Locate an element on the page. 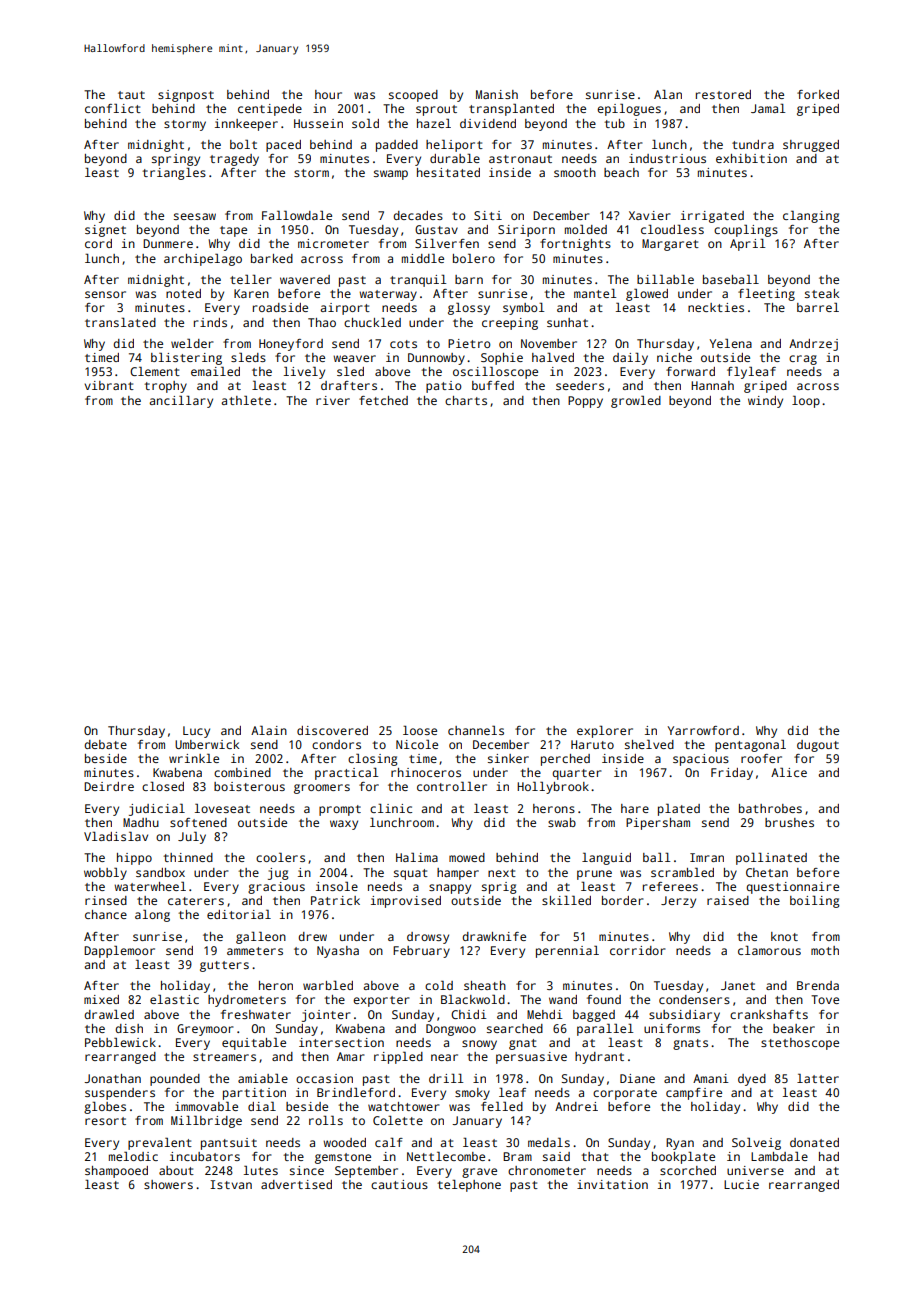  partition is located at coordinates (254, 1094).
